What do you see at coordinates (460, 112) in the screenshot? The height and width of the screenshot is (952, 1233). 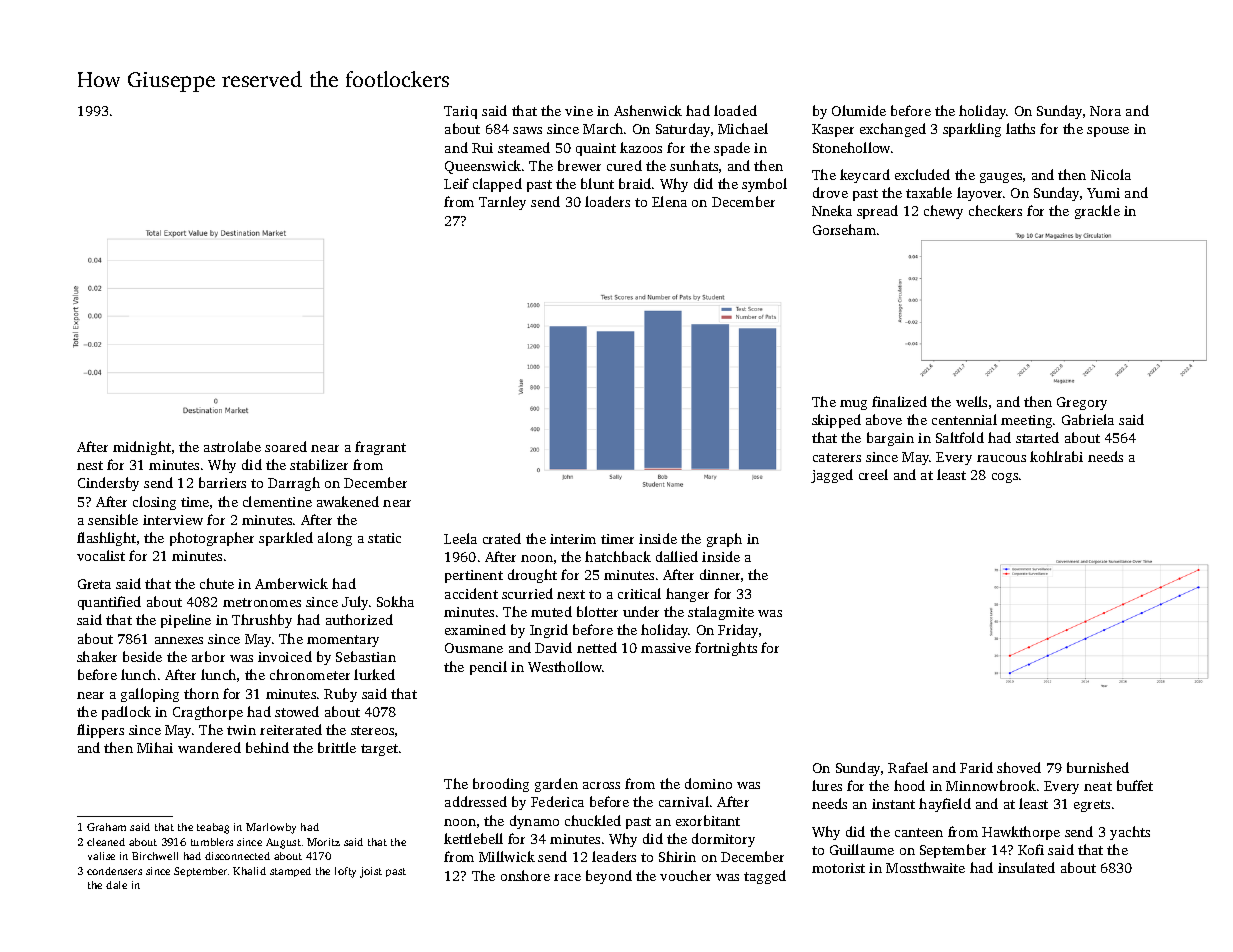 I see `Tariq` at bounding box center [460, 112].
